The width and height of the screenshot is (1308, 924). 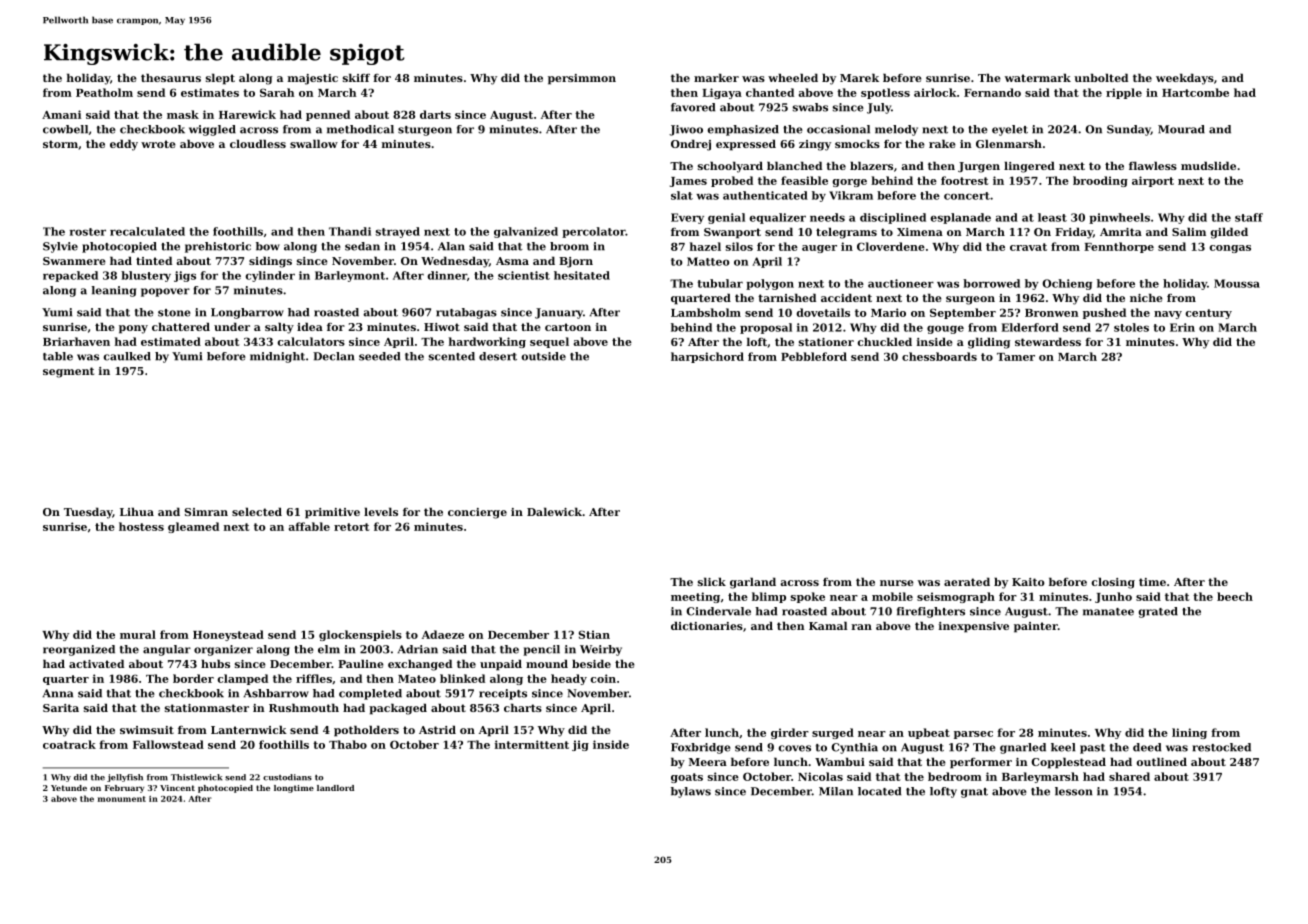 What do you see at coordinates (543, 356) in the screenshot?
I see `outside` at bounding box center [543, 356].
